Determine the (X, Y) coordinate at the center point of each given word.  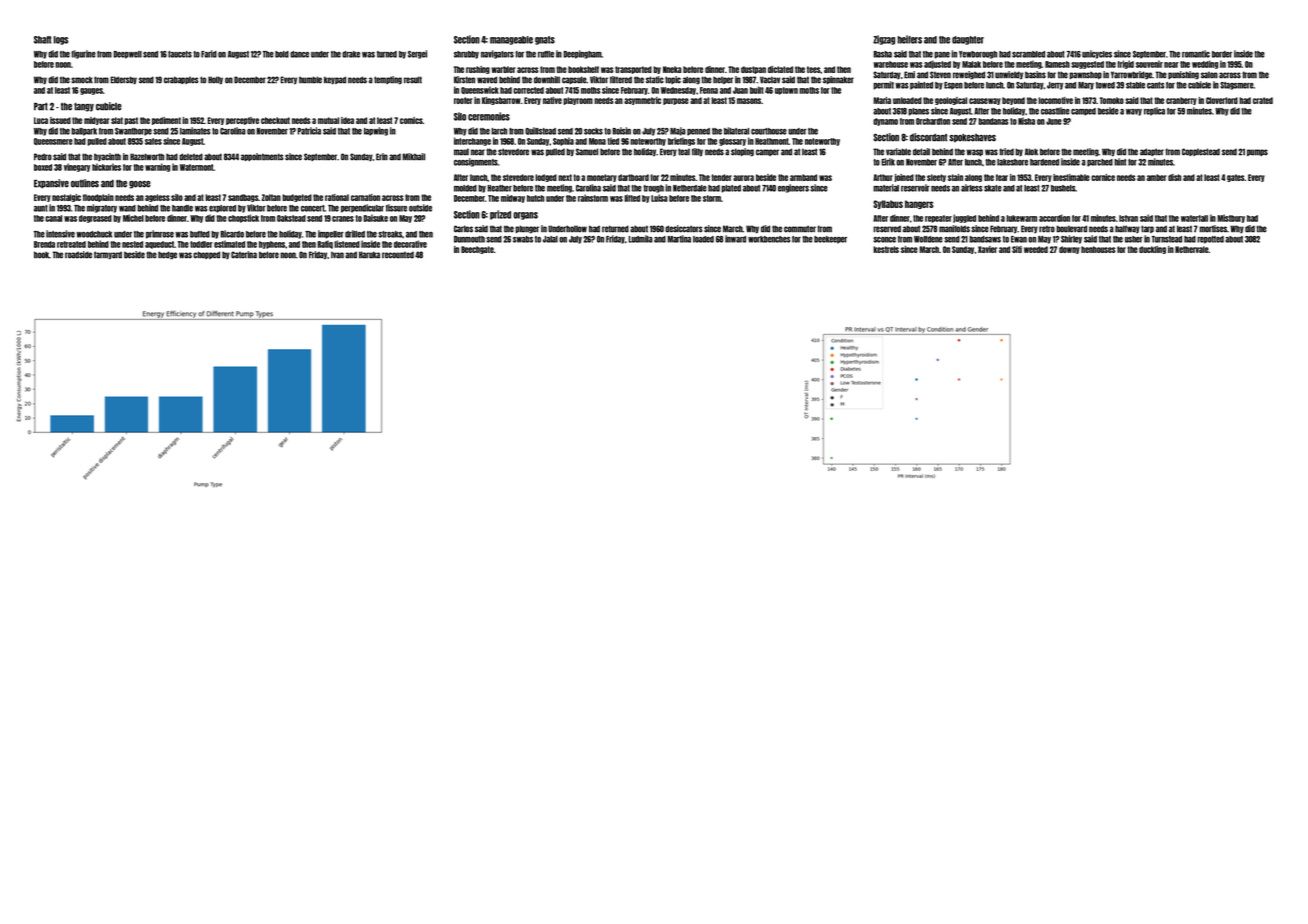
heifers (910, 39)
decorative (410, 244)
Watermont (197, 167)
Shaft (42, 40)
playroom (578, 101)
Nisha (1026, 121)
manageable (511, 40)
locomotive (1055, 100)
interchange (472, 141)
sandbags (243, 198)
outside (420, 208)
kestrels (886, 249)
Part (41, 107)
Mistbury (1231, 218)
